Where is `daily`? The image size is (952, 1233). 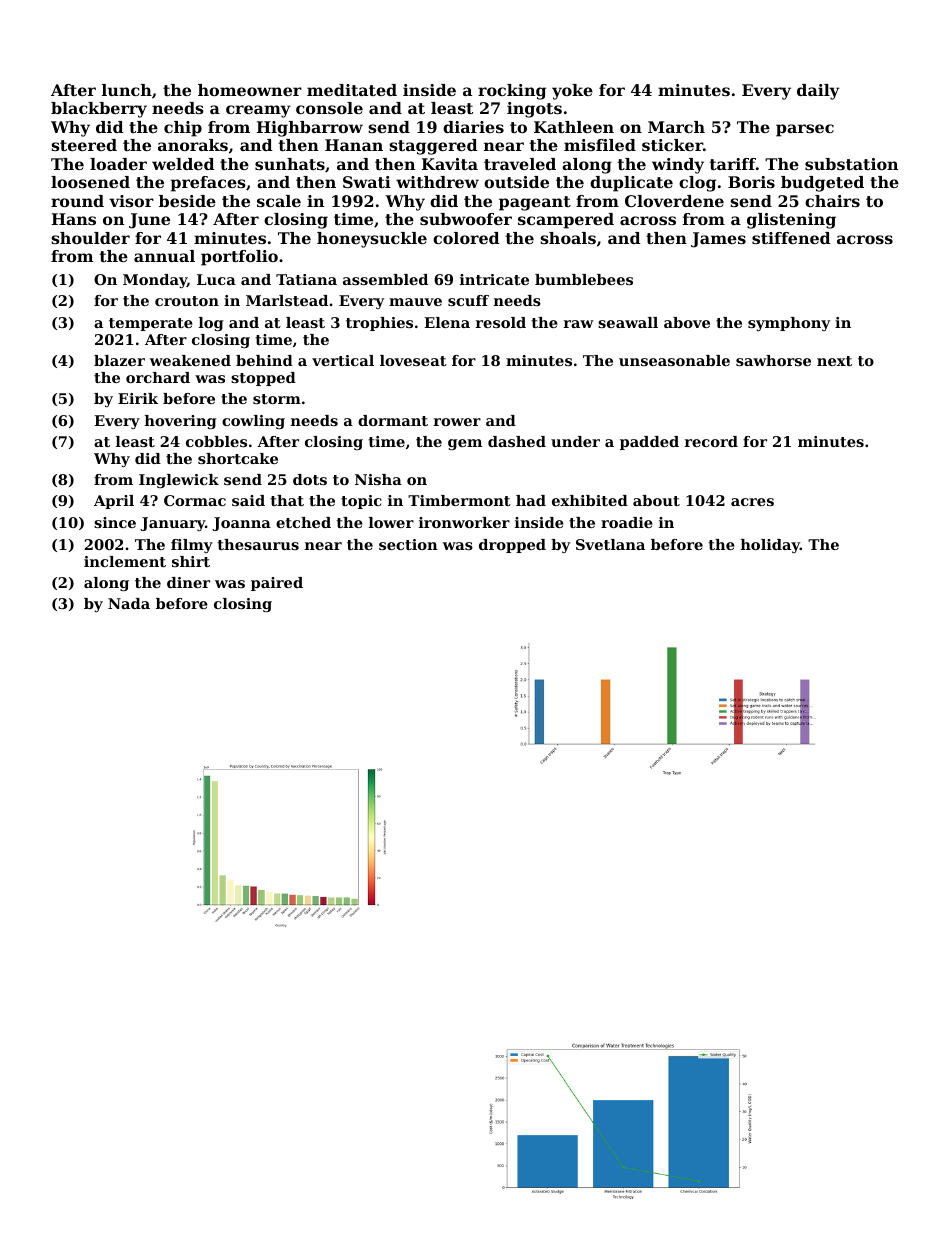
daily is located at coordinates (818, 92).
